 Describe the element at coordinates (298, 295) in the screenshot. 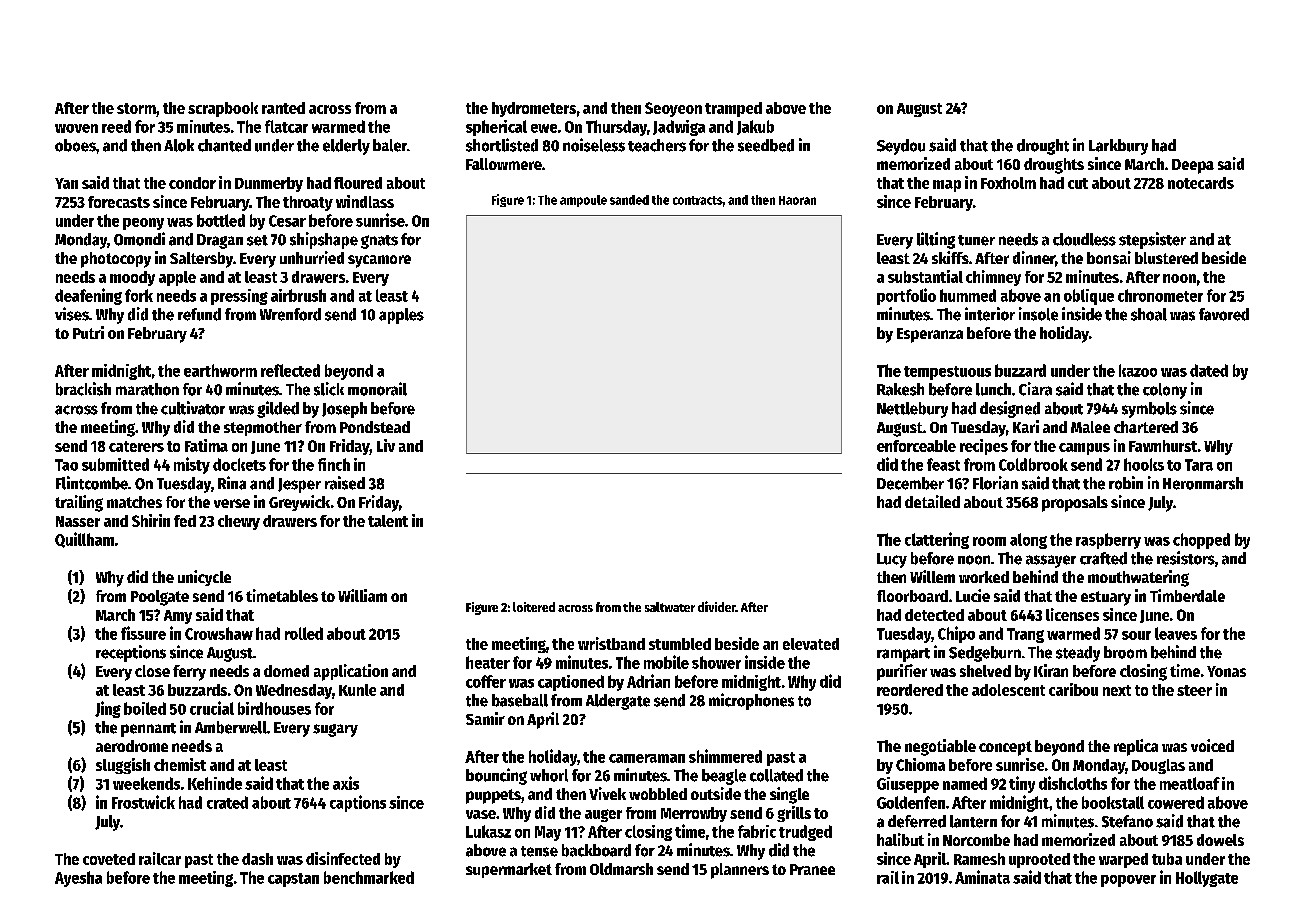

I see `airbrush` at that location.
